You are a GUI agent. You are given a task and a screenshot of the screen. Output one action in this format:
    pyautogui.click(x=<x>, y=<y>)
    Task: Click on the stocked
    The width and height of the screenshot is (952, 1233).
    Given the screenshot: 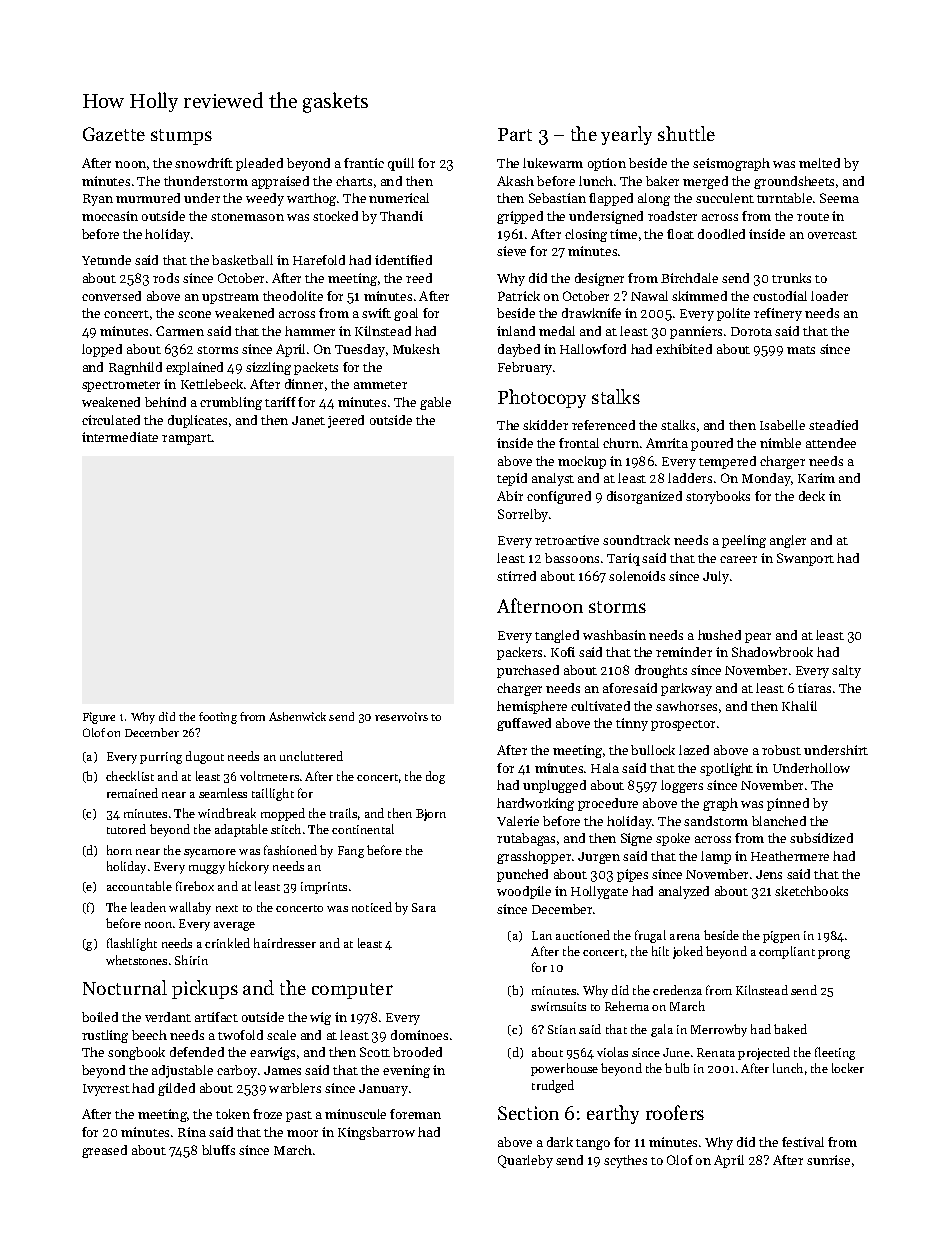 What is the action you would take?
    pyautogui.click(x=335, y=216)
